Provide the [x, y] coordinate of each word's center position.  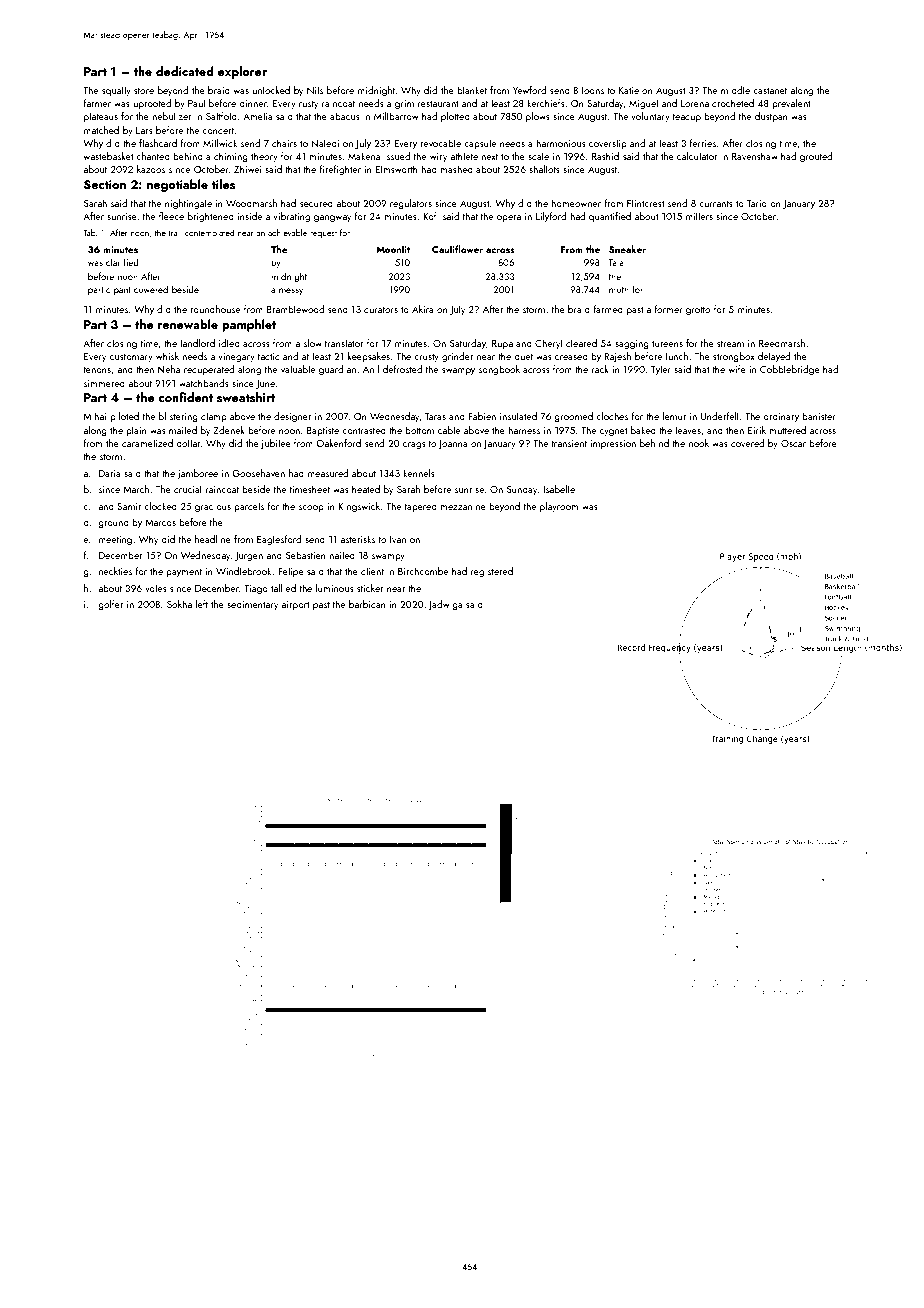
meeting [115, 540]
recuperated [209, 370]
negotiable [177, 185]
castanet [770, 91]
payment [184, 573]
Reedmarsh [782, 343]
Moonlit [393, 249]
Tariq [757, 204]
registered [492, 572]
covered [747, 443]
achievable [287, 232]
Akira [423, 309]
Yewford [529, 90]
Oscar [793, 443]
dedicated [185, 71]
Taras [435, 416]
